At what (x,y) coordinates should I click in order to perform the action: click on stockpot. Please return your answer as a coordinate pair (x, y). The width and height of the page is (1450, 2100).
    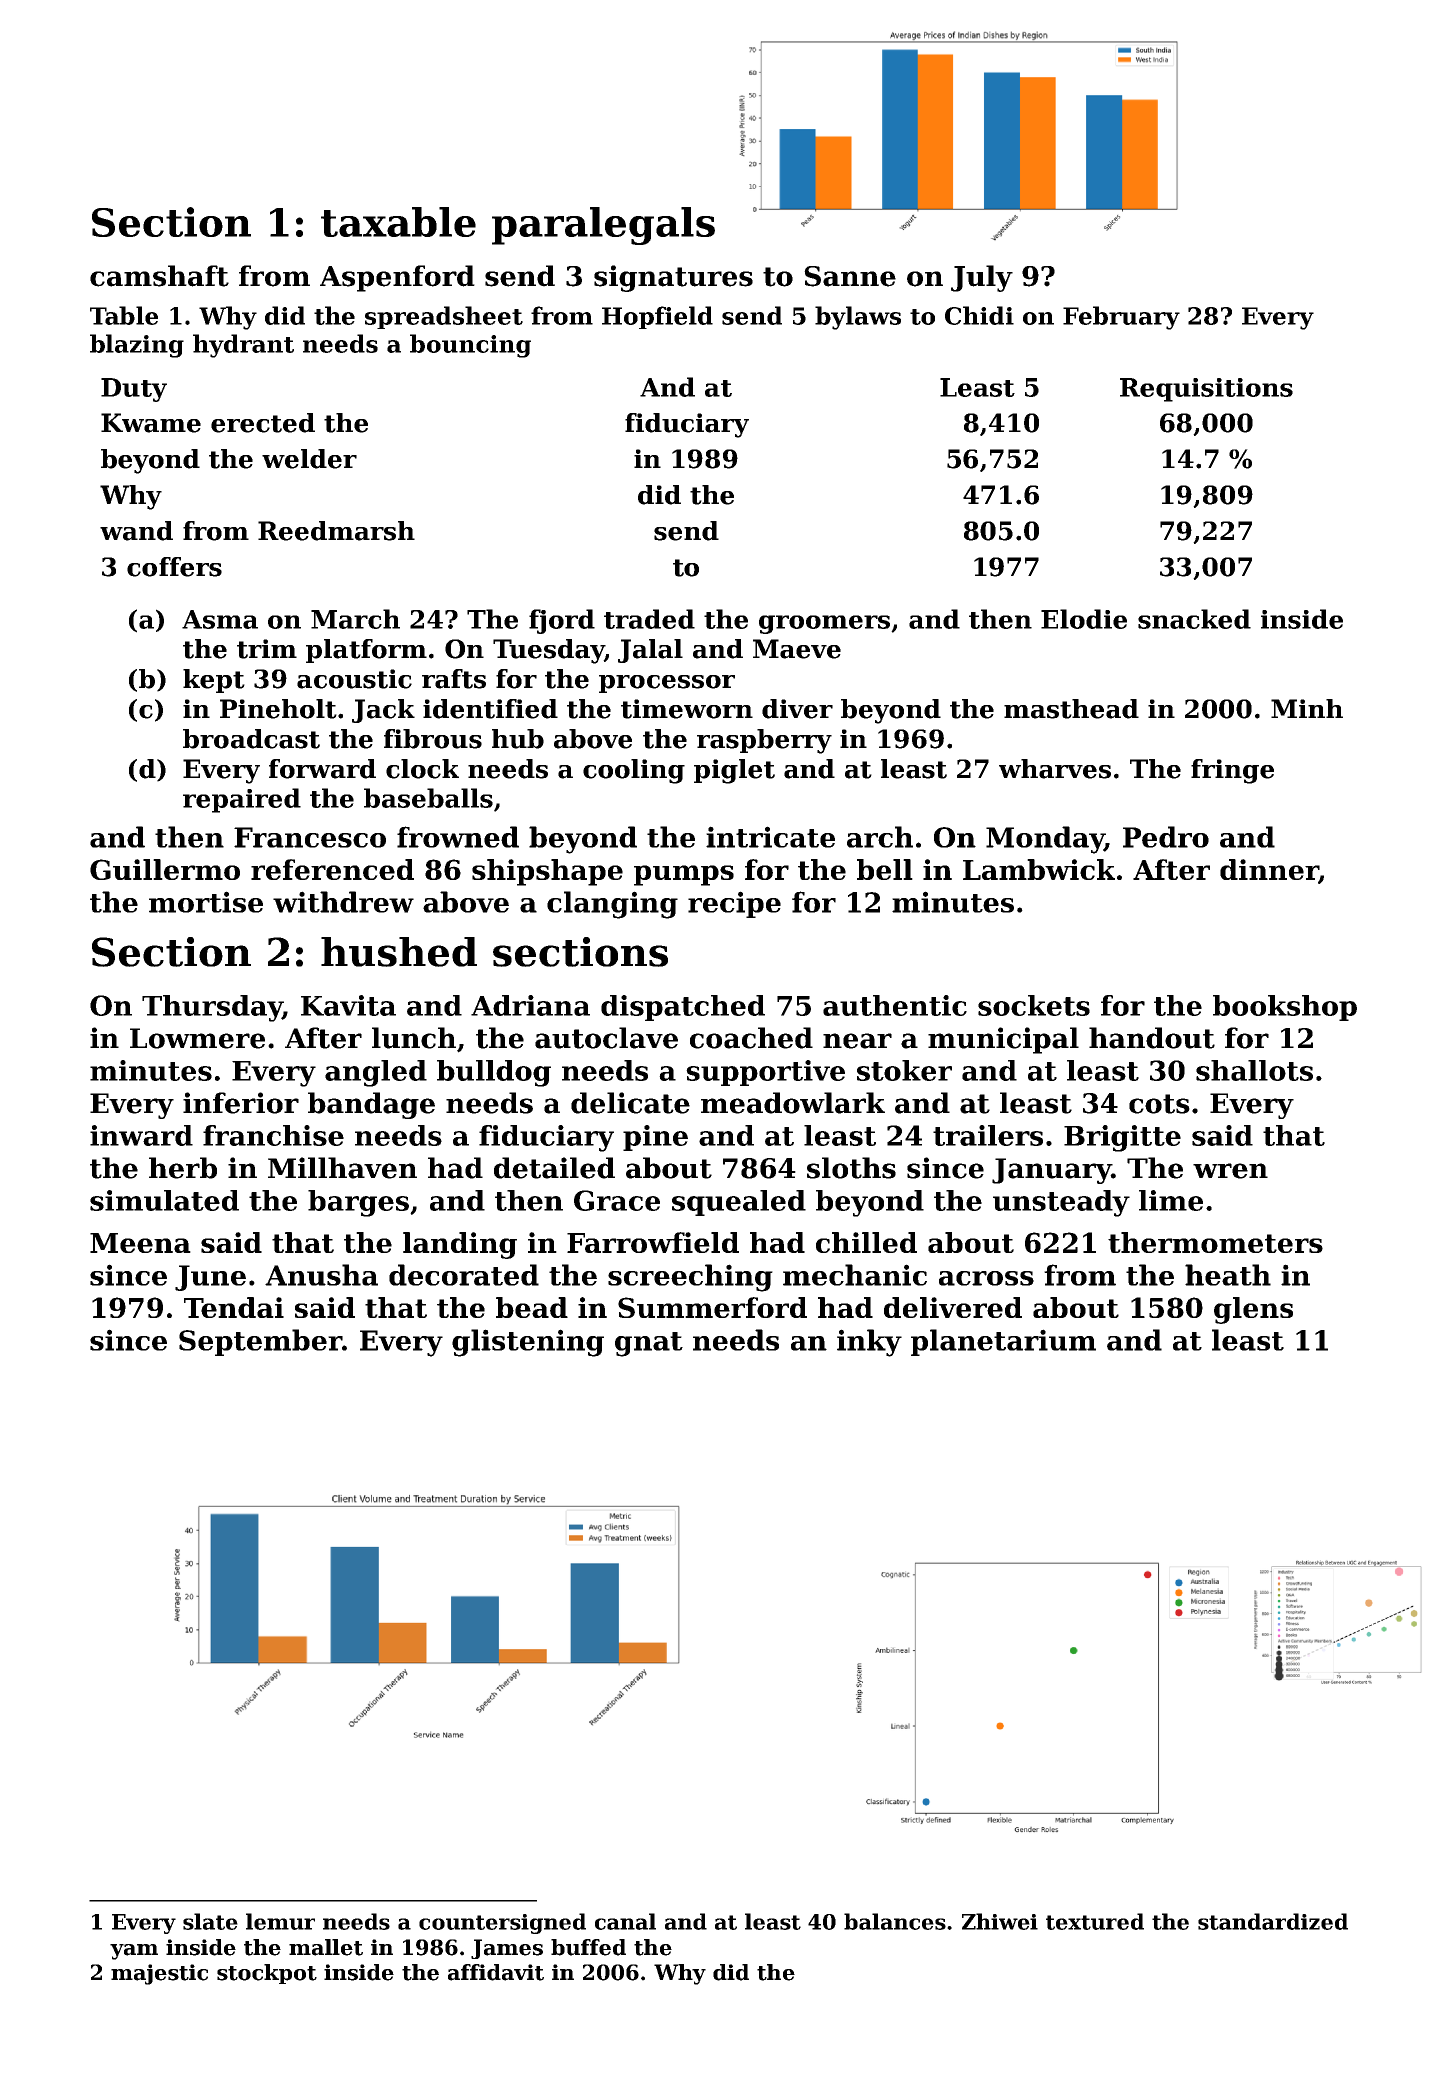
    Looking at the image, I should click on (267, 1974).
